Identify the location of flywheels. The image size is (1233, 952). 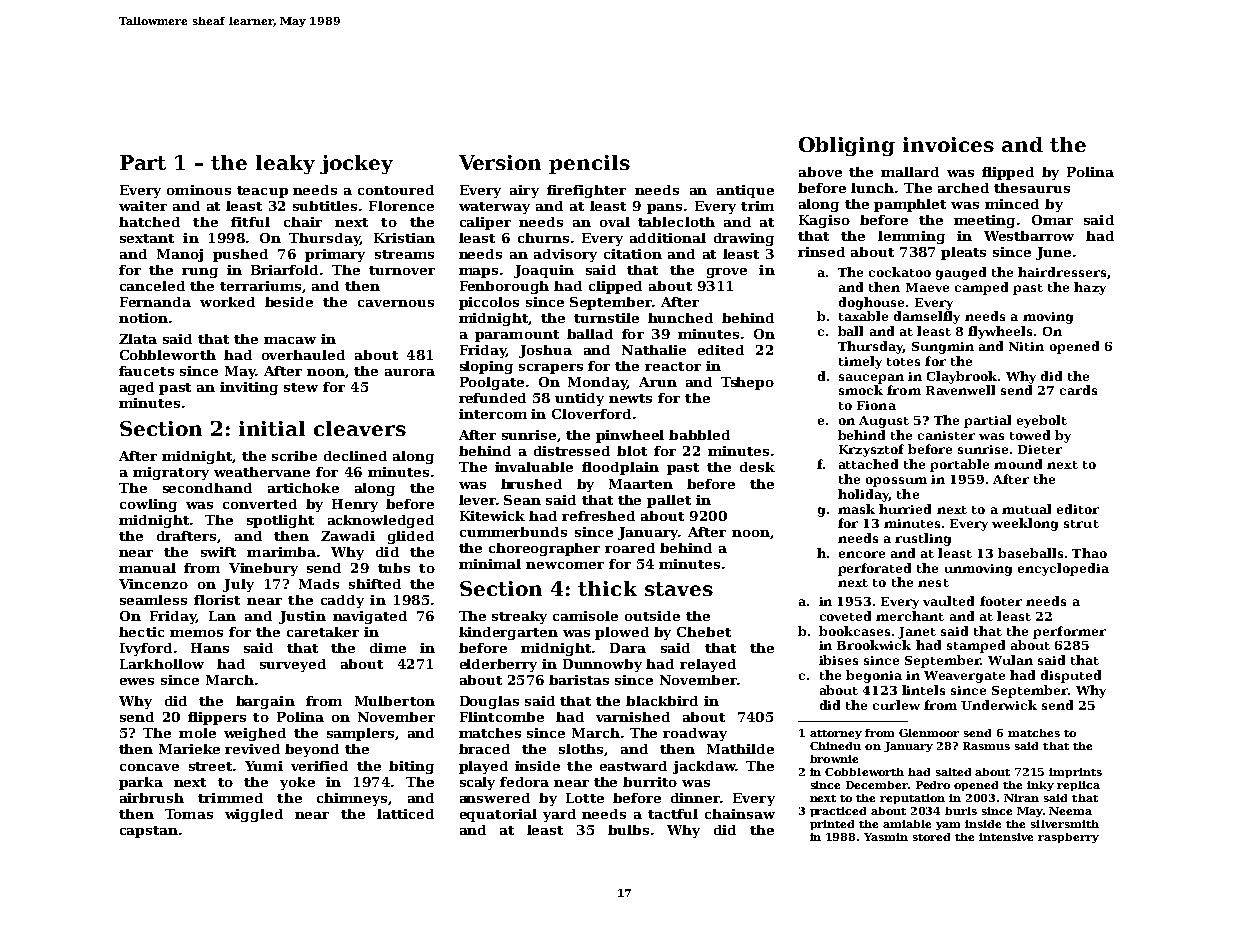
(1000, 332).
